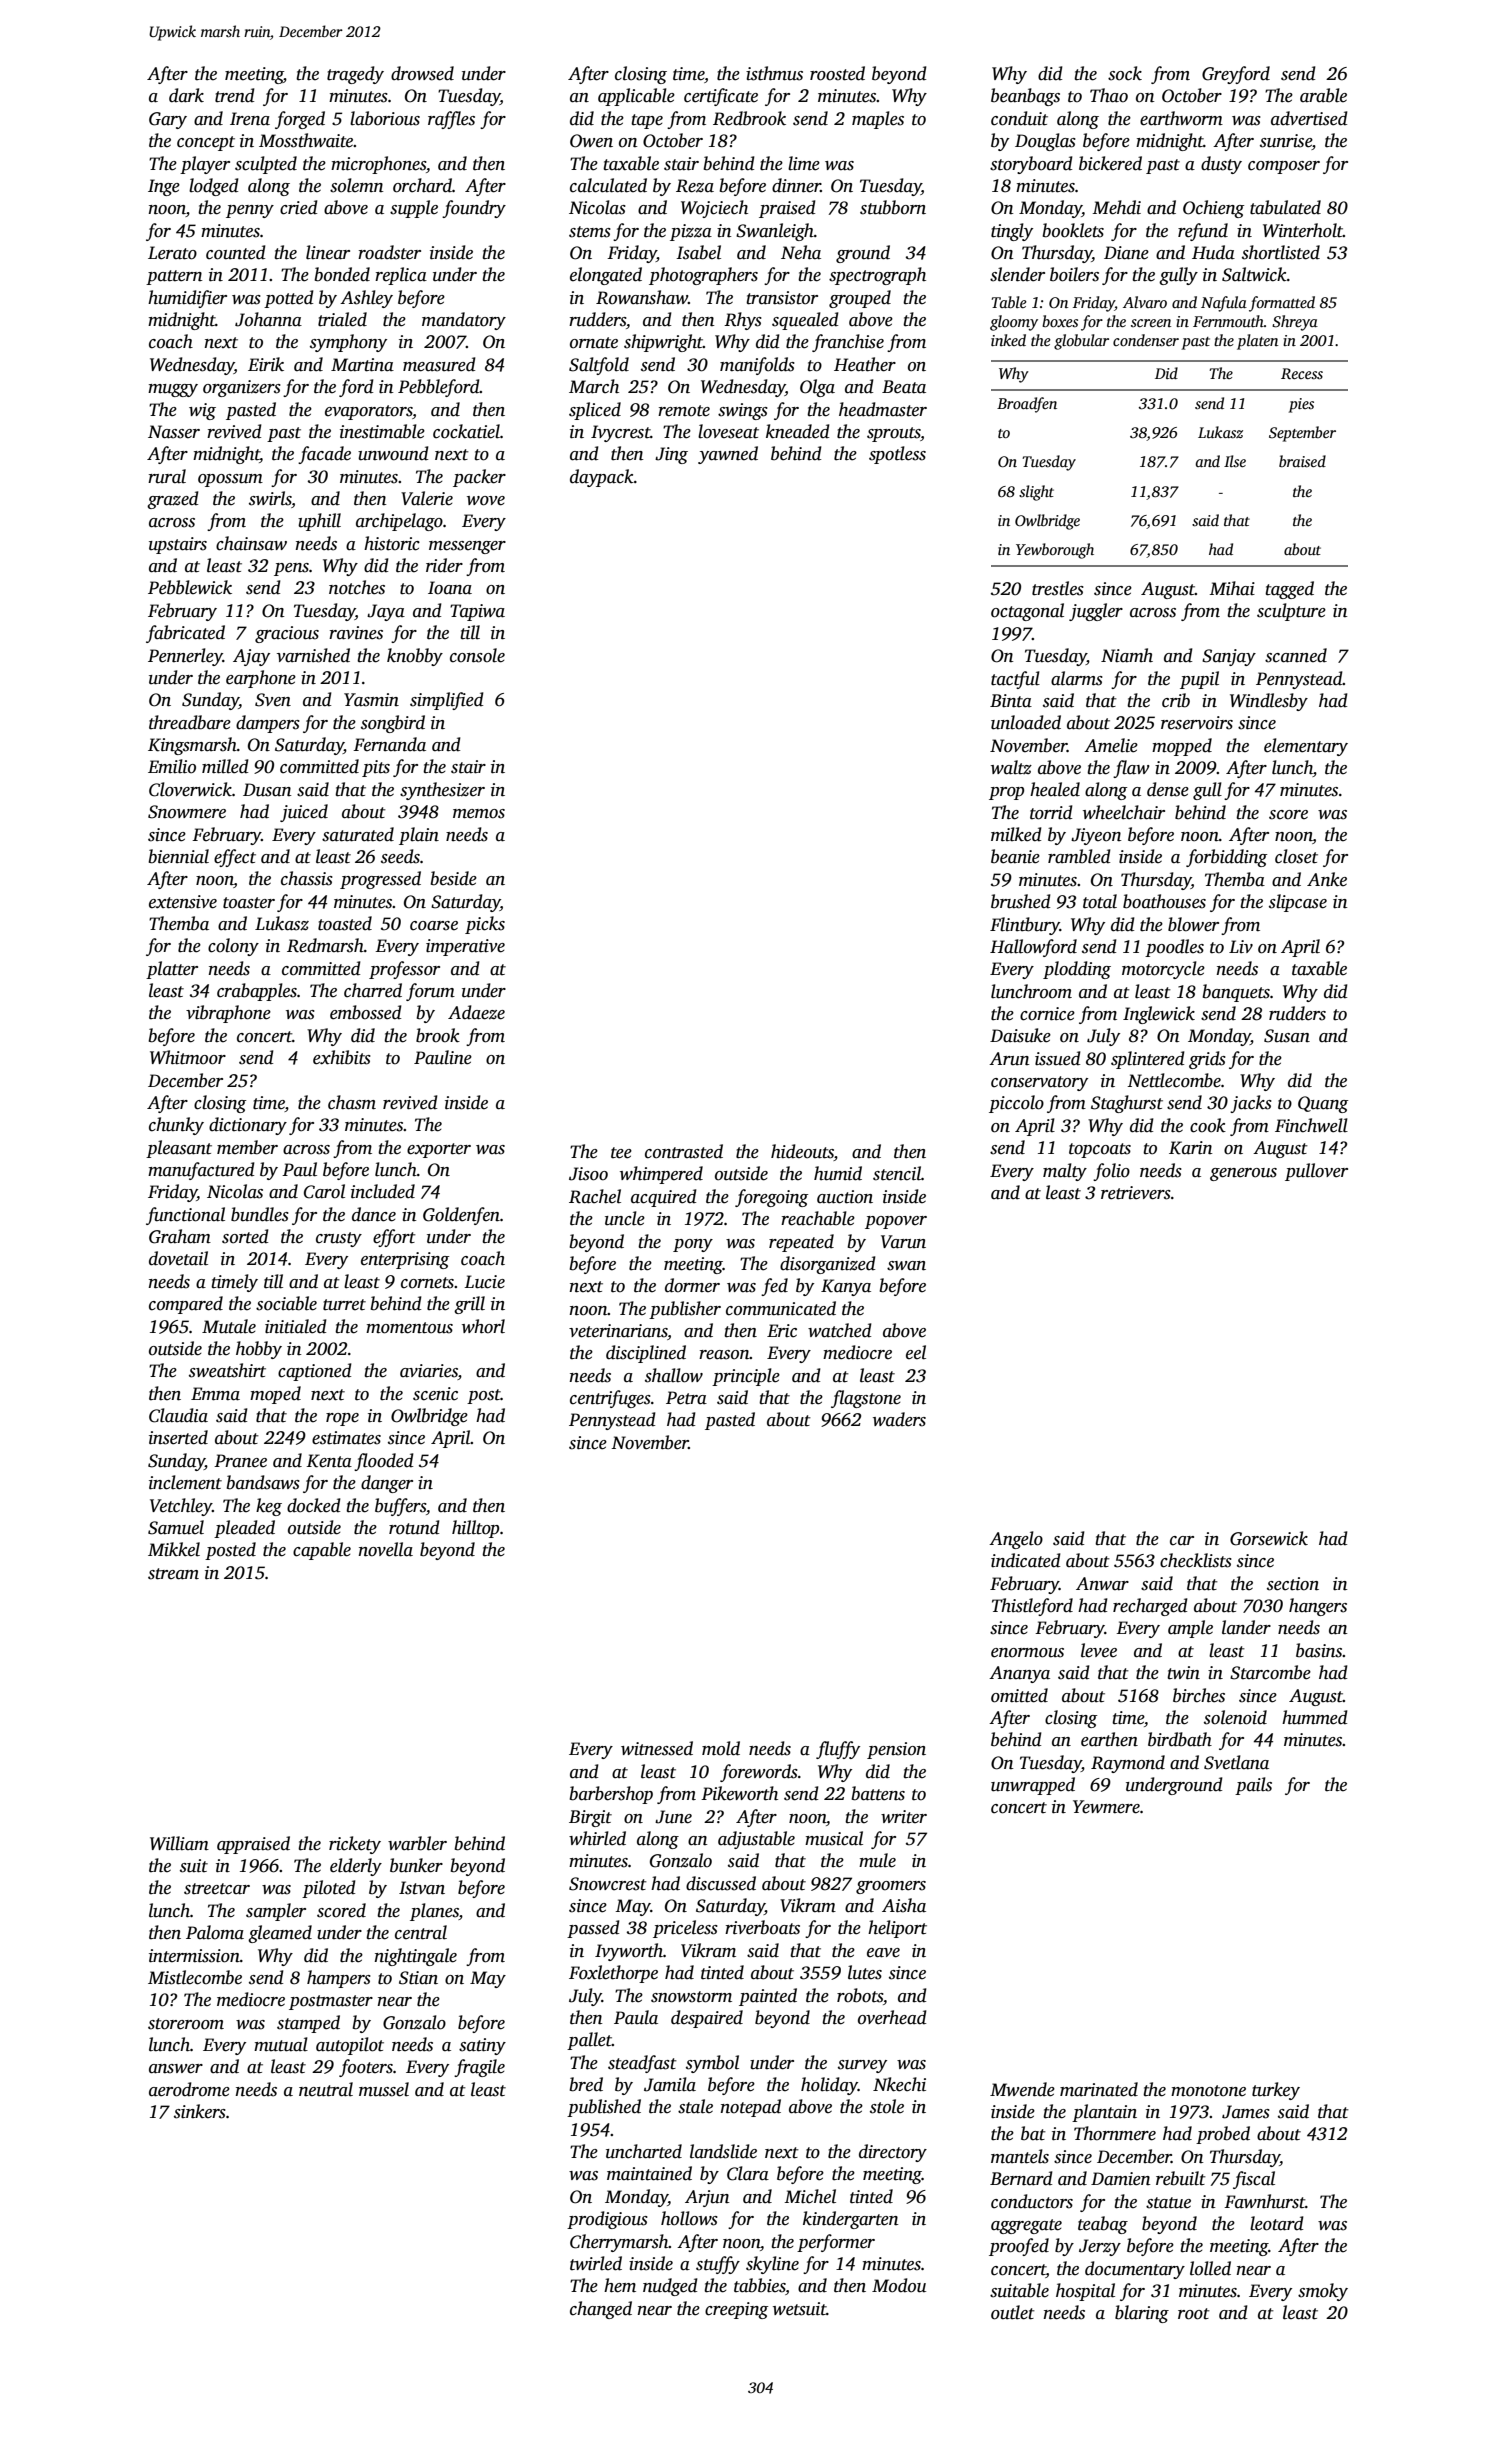 This screenshot has height=2464, width=1496. I want to click on tragedy, so click(355, 75).
